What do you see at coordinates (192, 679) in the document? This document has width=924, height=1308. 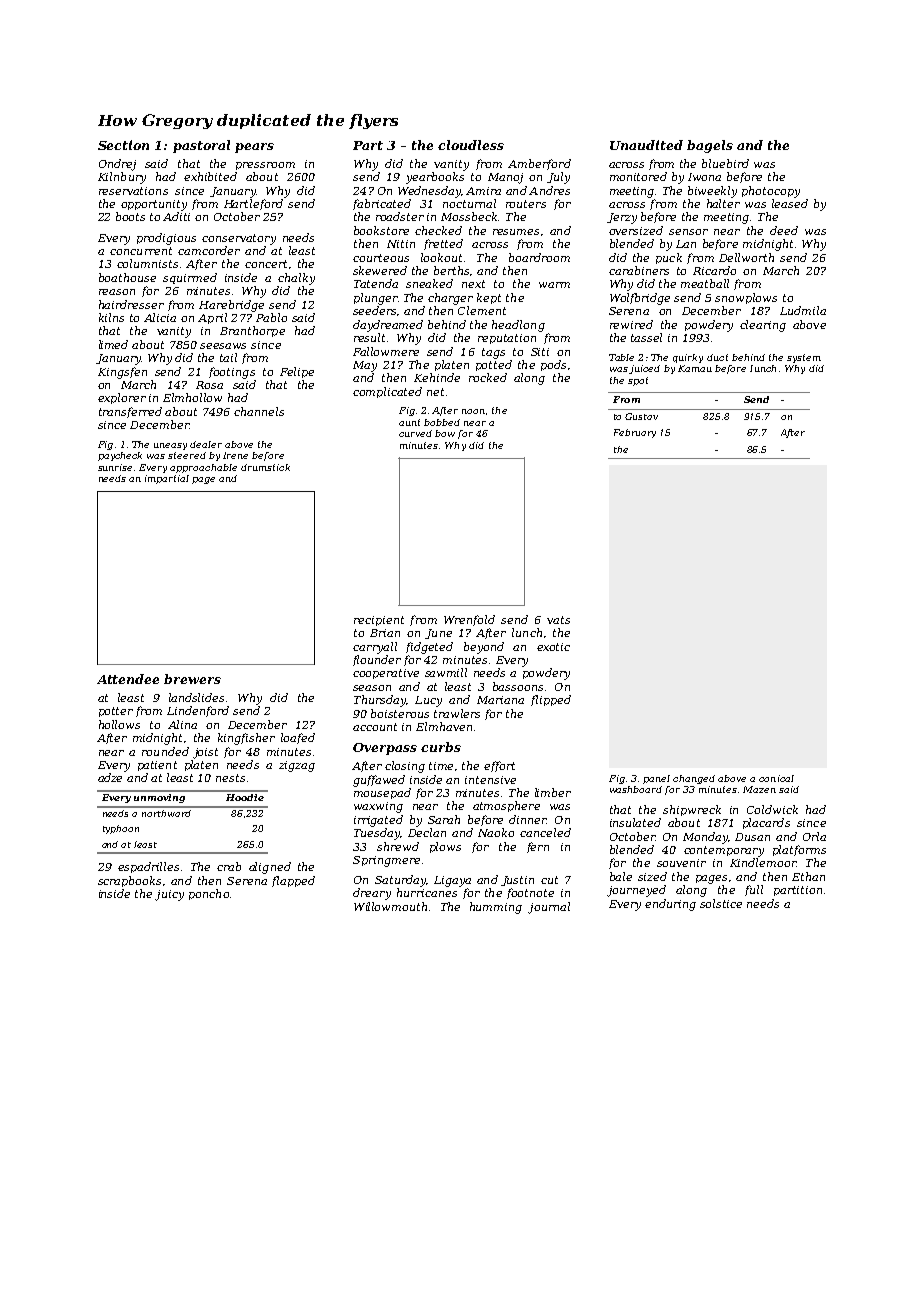 I see `brewers` at bounding box center [192, 679].
